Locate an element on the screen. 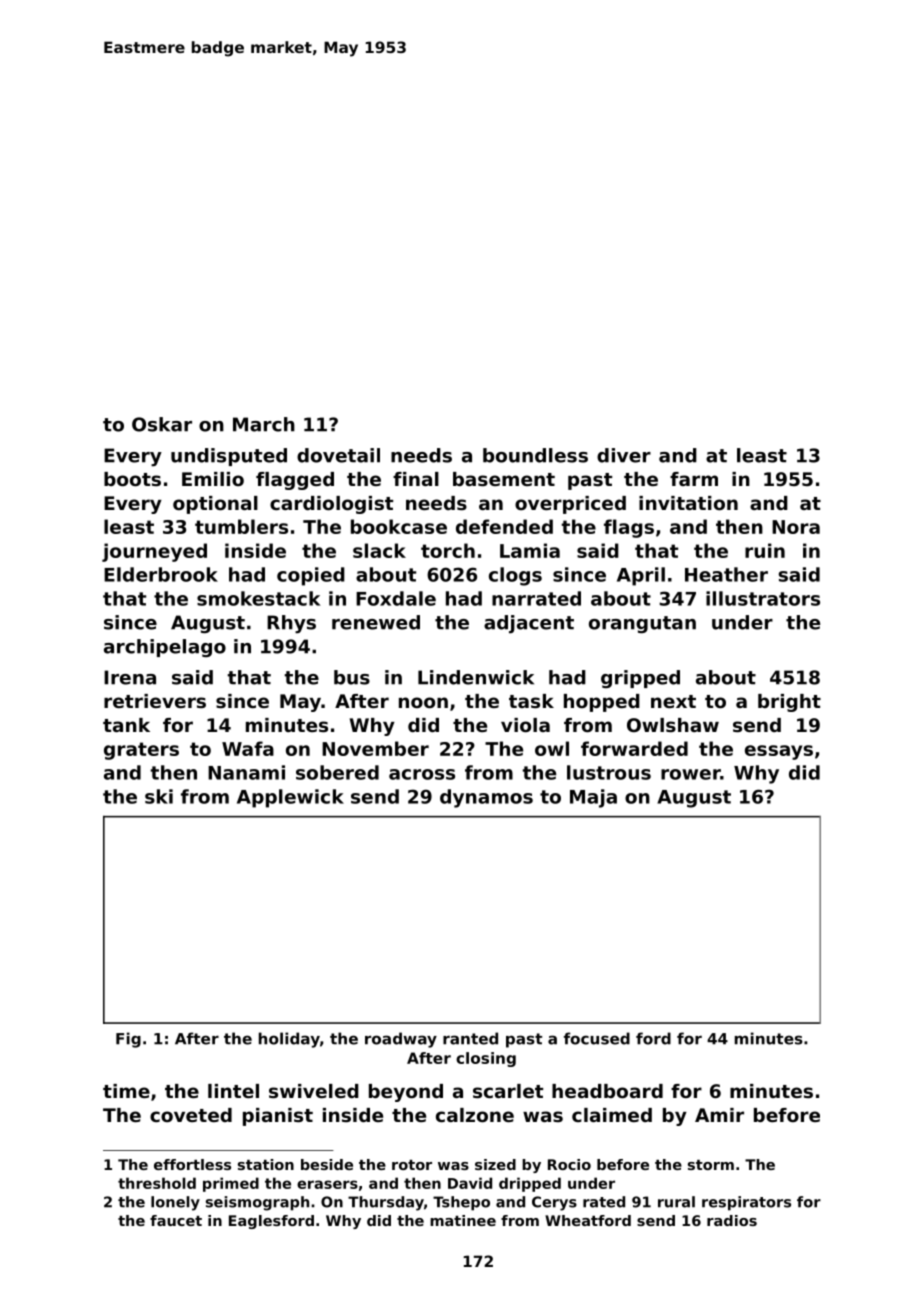  closing is located at coordinates (486, 1059).
